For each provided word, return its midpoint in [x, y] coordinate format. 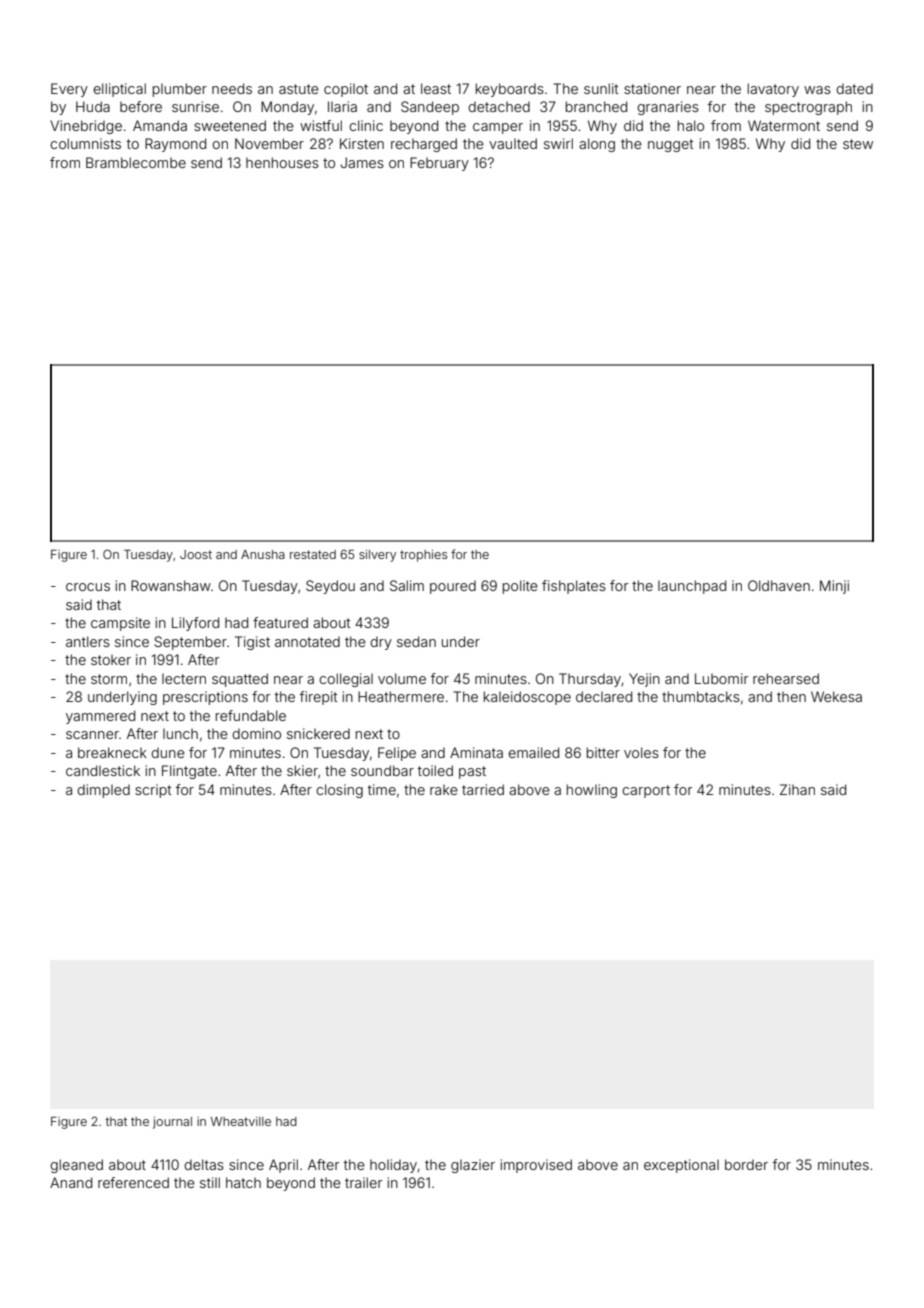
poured [453, 587]
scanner [92, 735]
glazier [473, 1166]
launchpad [692, 587]
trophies [423, 556]
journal [172, 1123]
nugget [671, 145]
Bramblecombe [136, 162]
